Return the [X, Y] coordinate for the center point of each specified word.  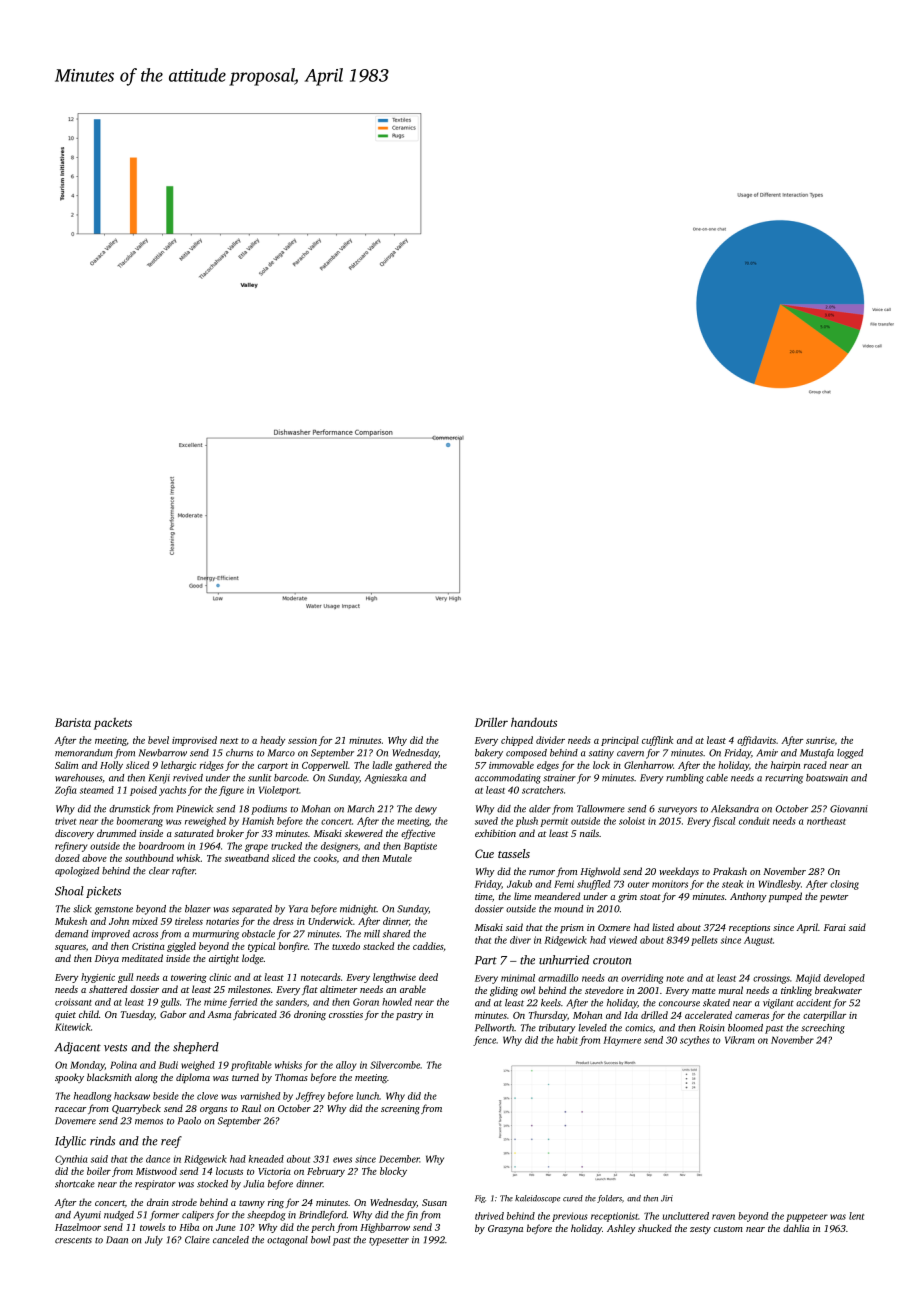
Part [486, 960]
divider [550, 740]
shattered [108, 989]
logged [850, 754]
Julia [253, 1184]
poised [143, 791]
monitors [670, 884]
